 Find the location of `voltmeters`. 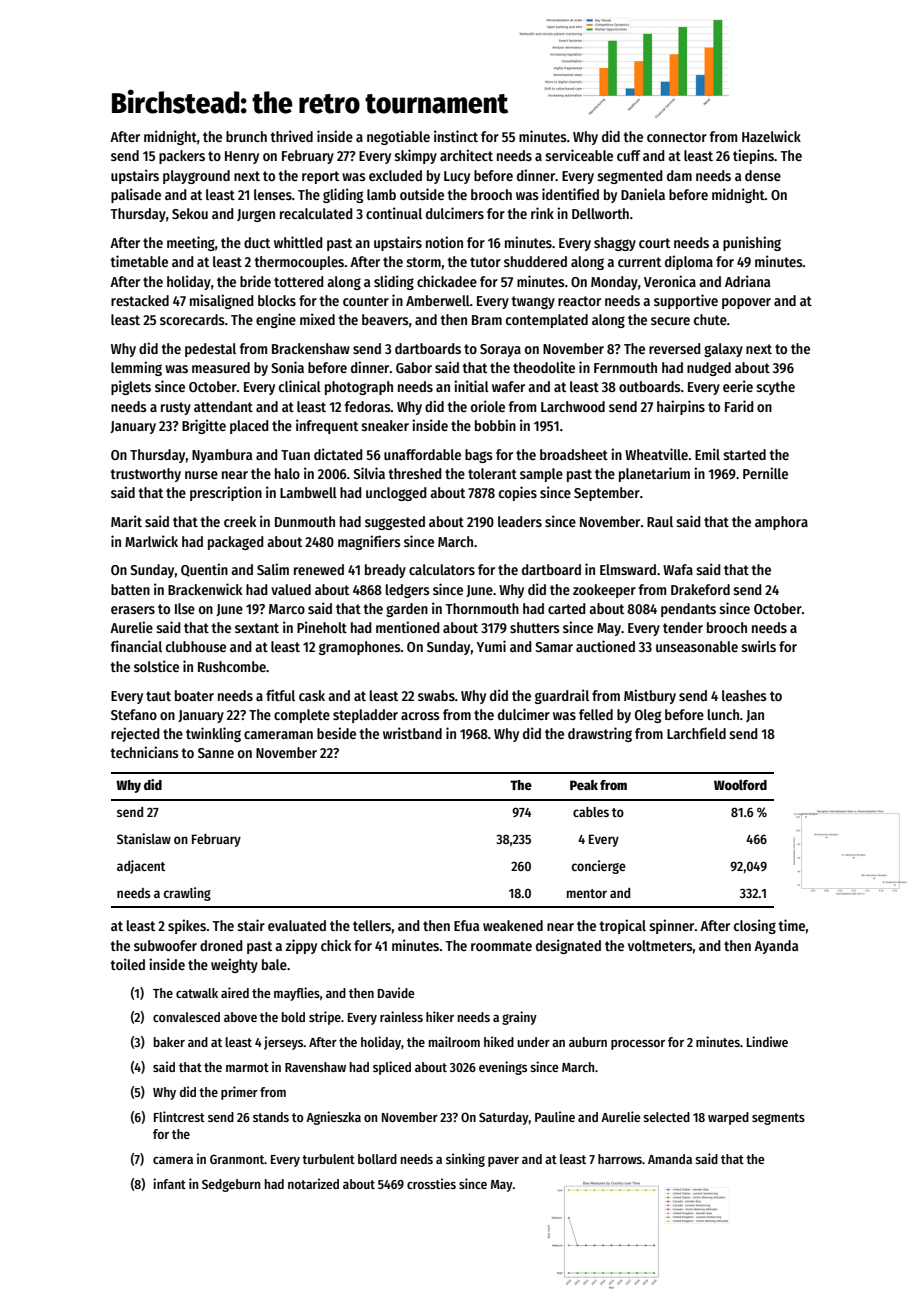

voltmeters is located at coordinates (660, 945).
